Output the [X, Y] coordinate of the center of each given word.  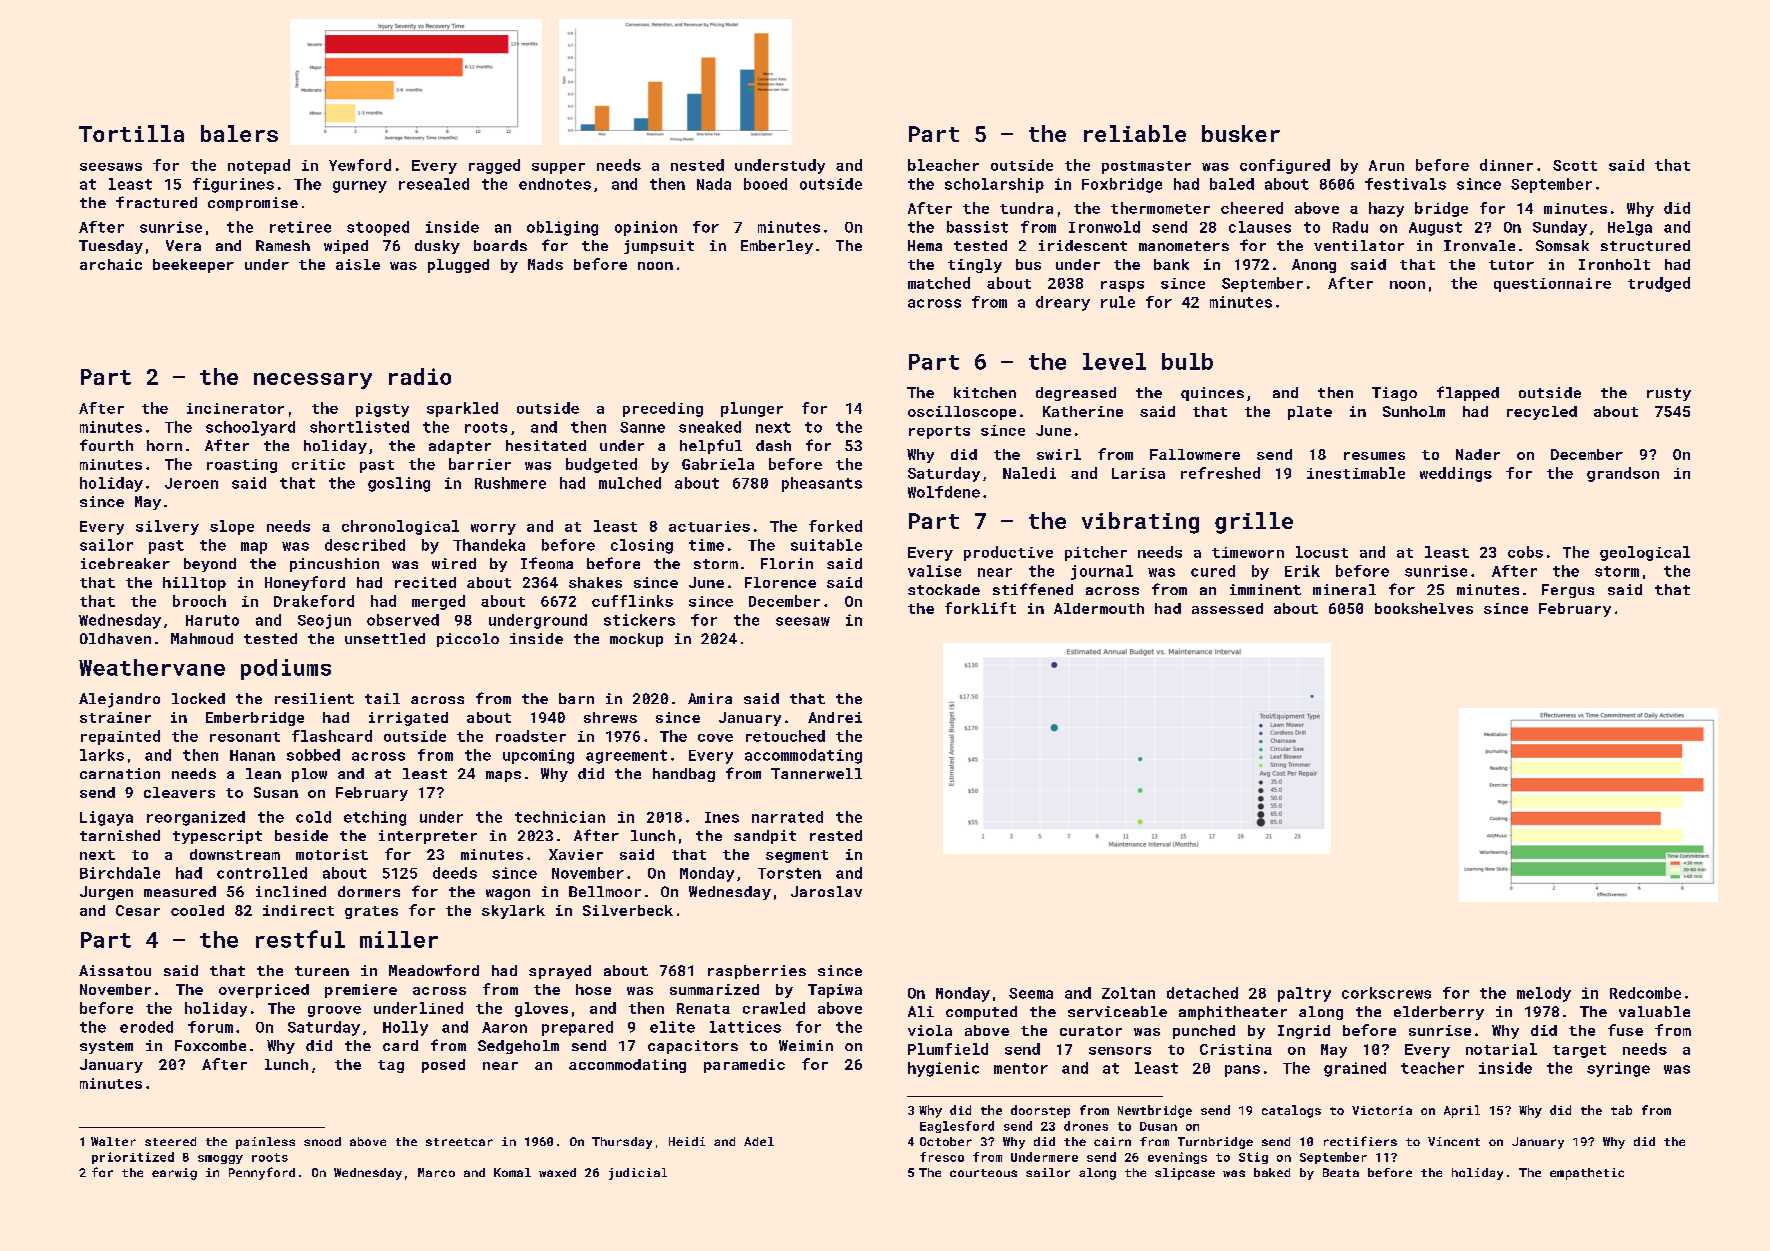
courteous [983, 1173]
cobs [1525, 552]
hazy [1386, 209]
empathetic [1587, 1174]
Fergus [1568, 591]
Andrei [835, 717]
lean [263, 773]
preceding [663, 409]
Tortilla [131, 133]
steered [170, 1141]
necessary [313, 381]
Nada [714, 184]
